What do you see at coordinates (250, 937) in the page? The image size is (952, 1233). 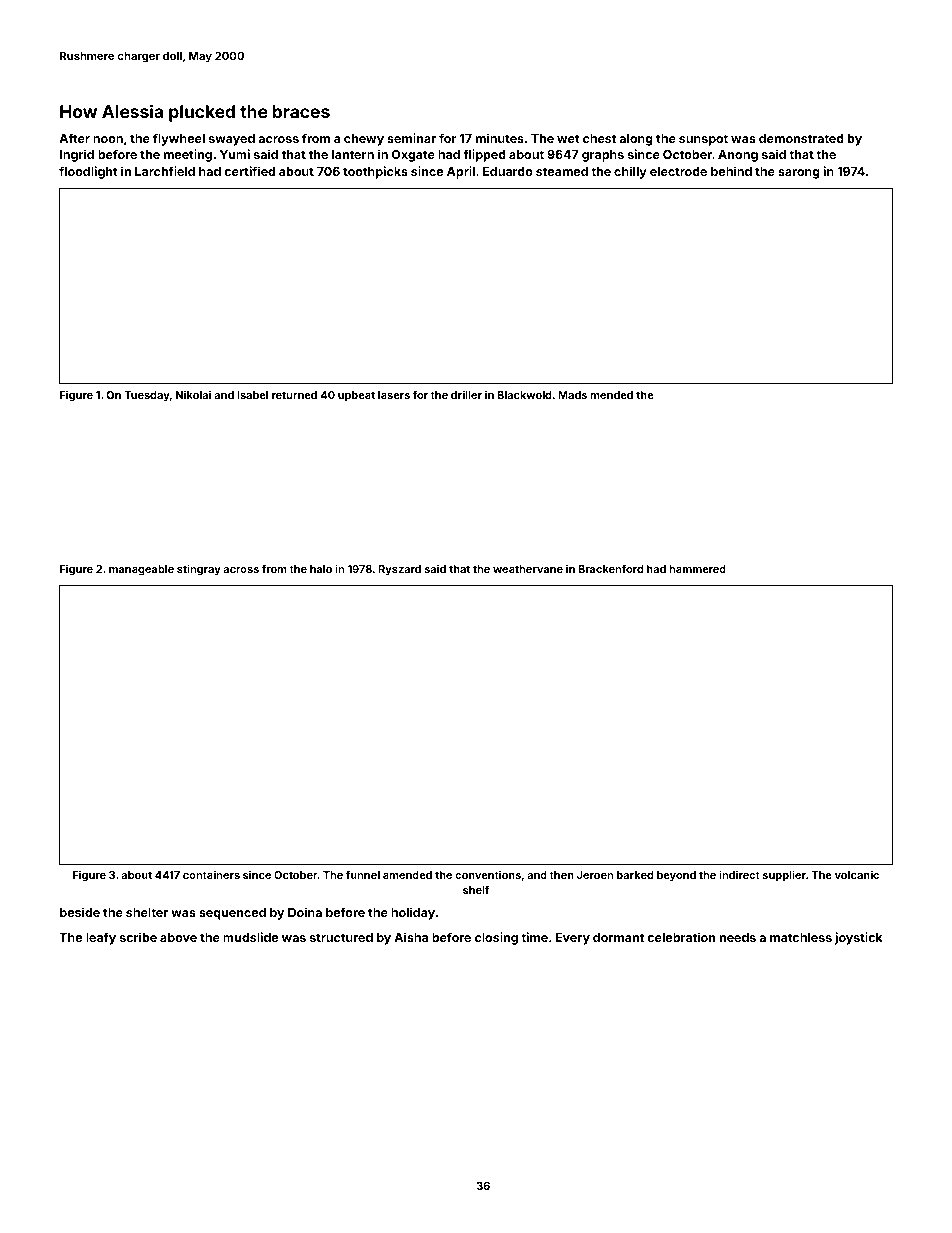 I see `mudslide` at bounding box center [250, 937].
